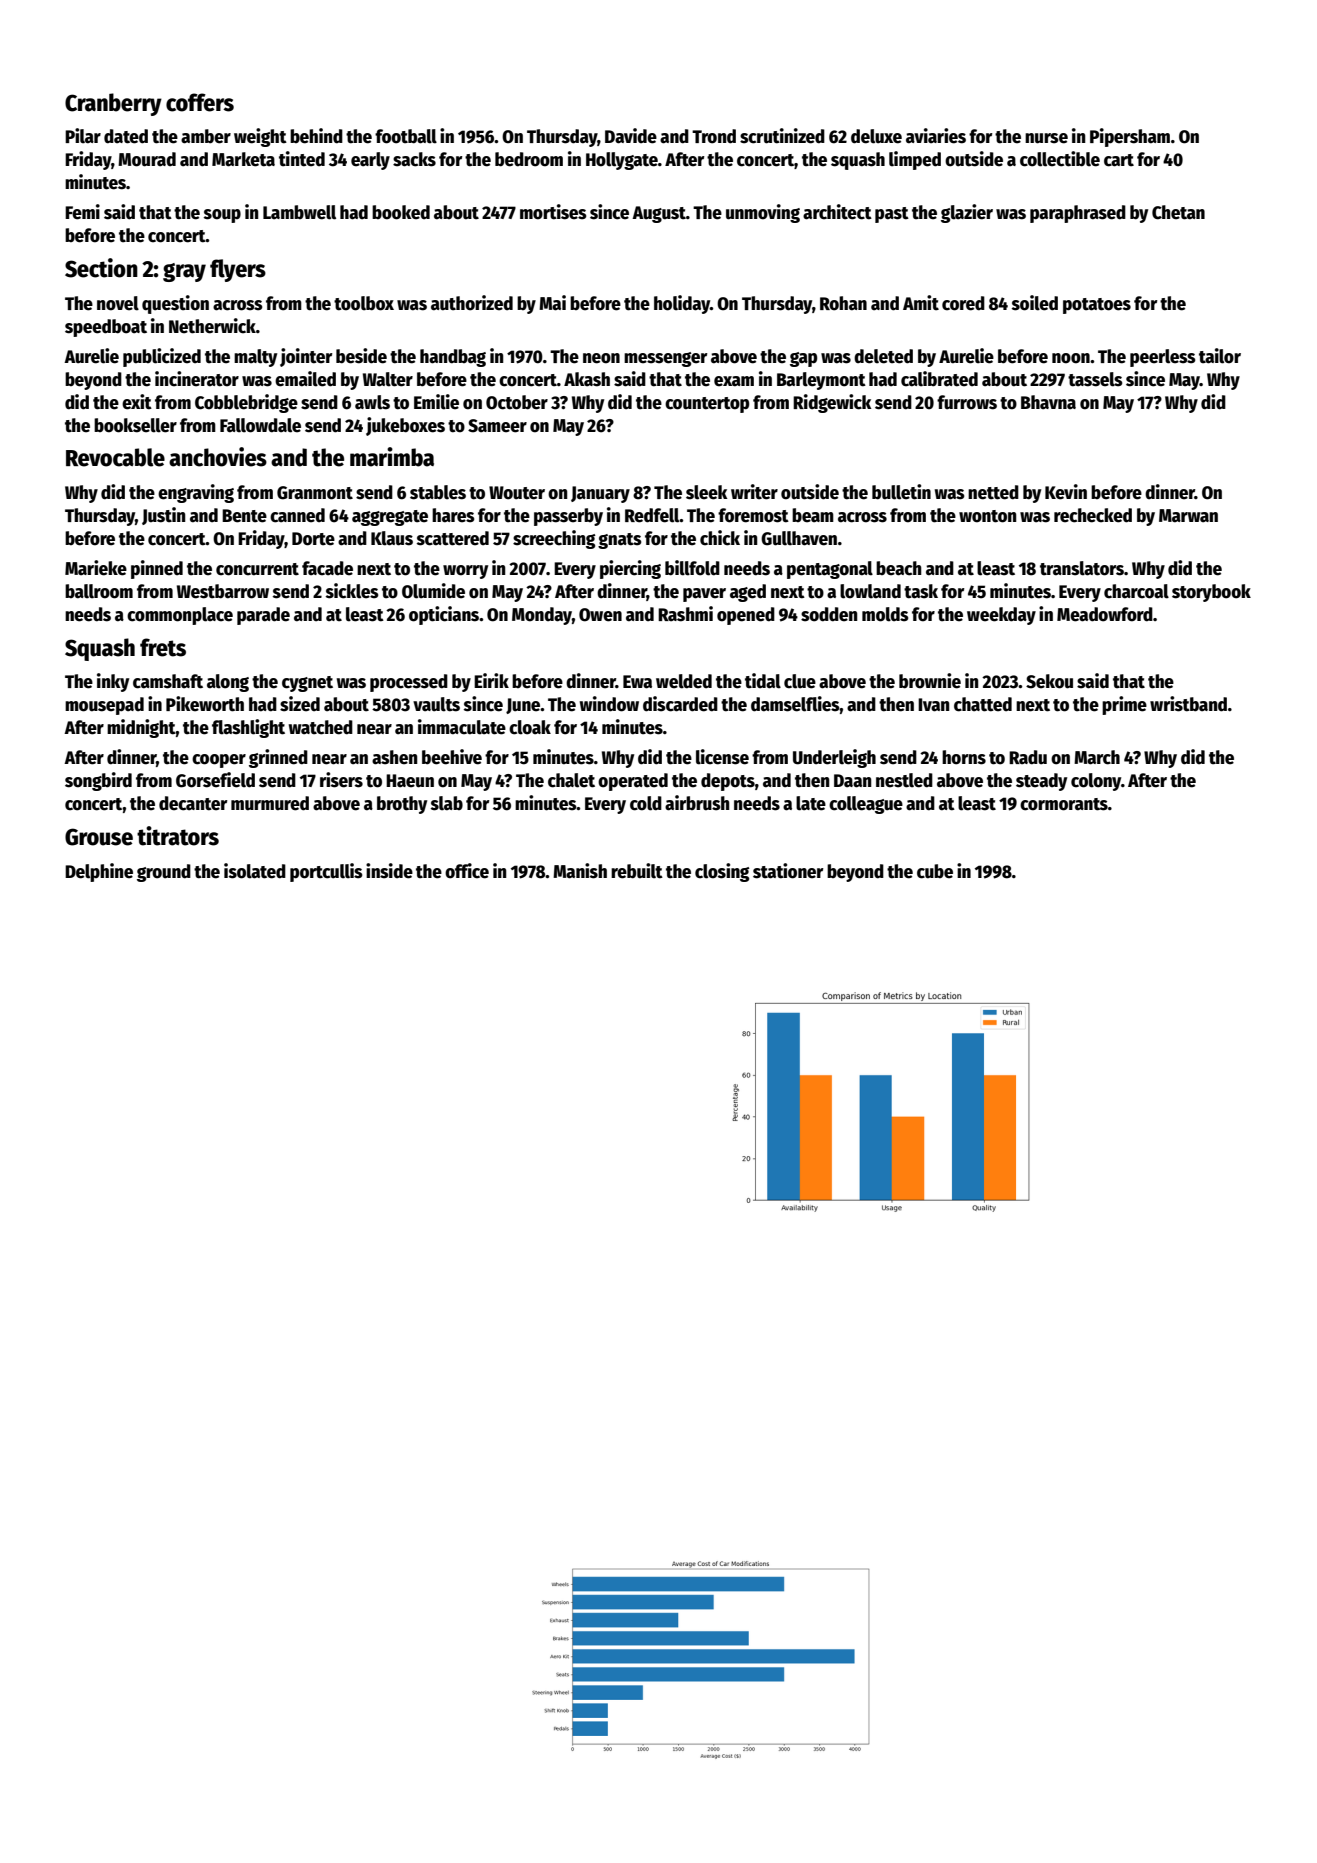  Describe the element at coordinates (967, 402) in the document. I see `furrows` at that location.
